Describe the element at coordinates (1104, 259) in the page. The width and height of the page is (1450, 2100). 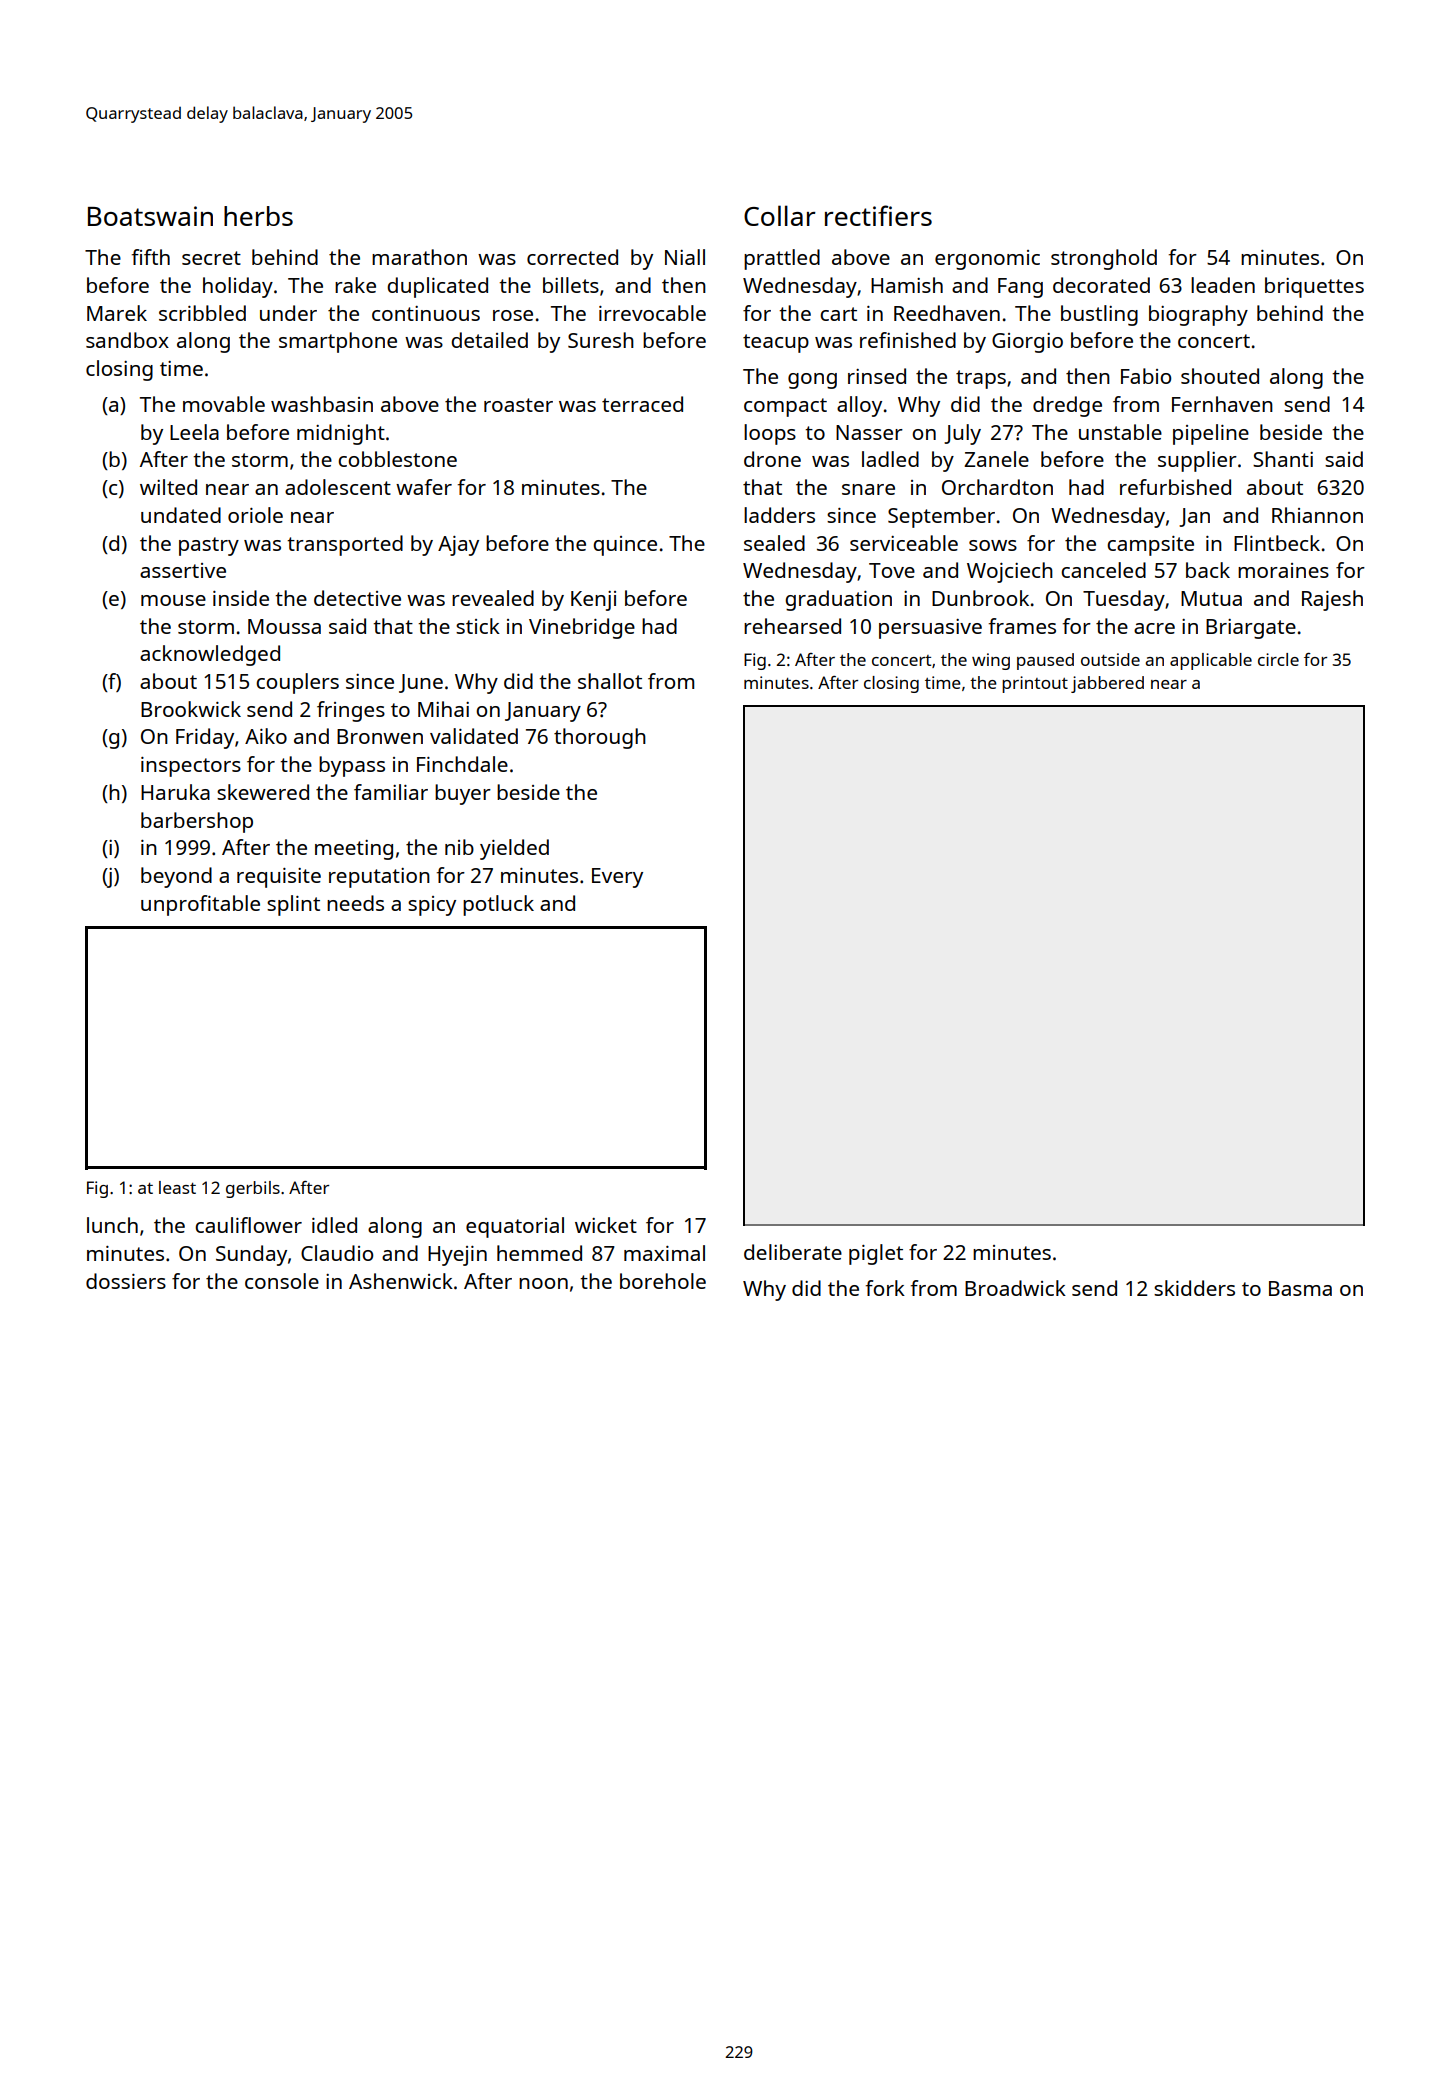
I see `stronghold` at that location.
